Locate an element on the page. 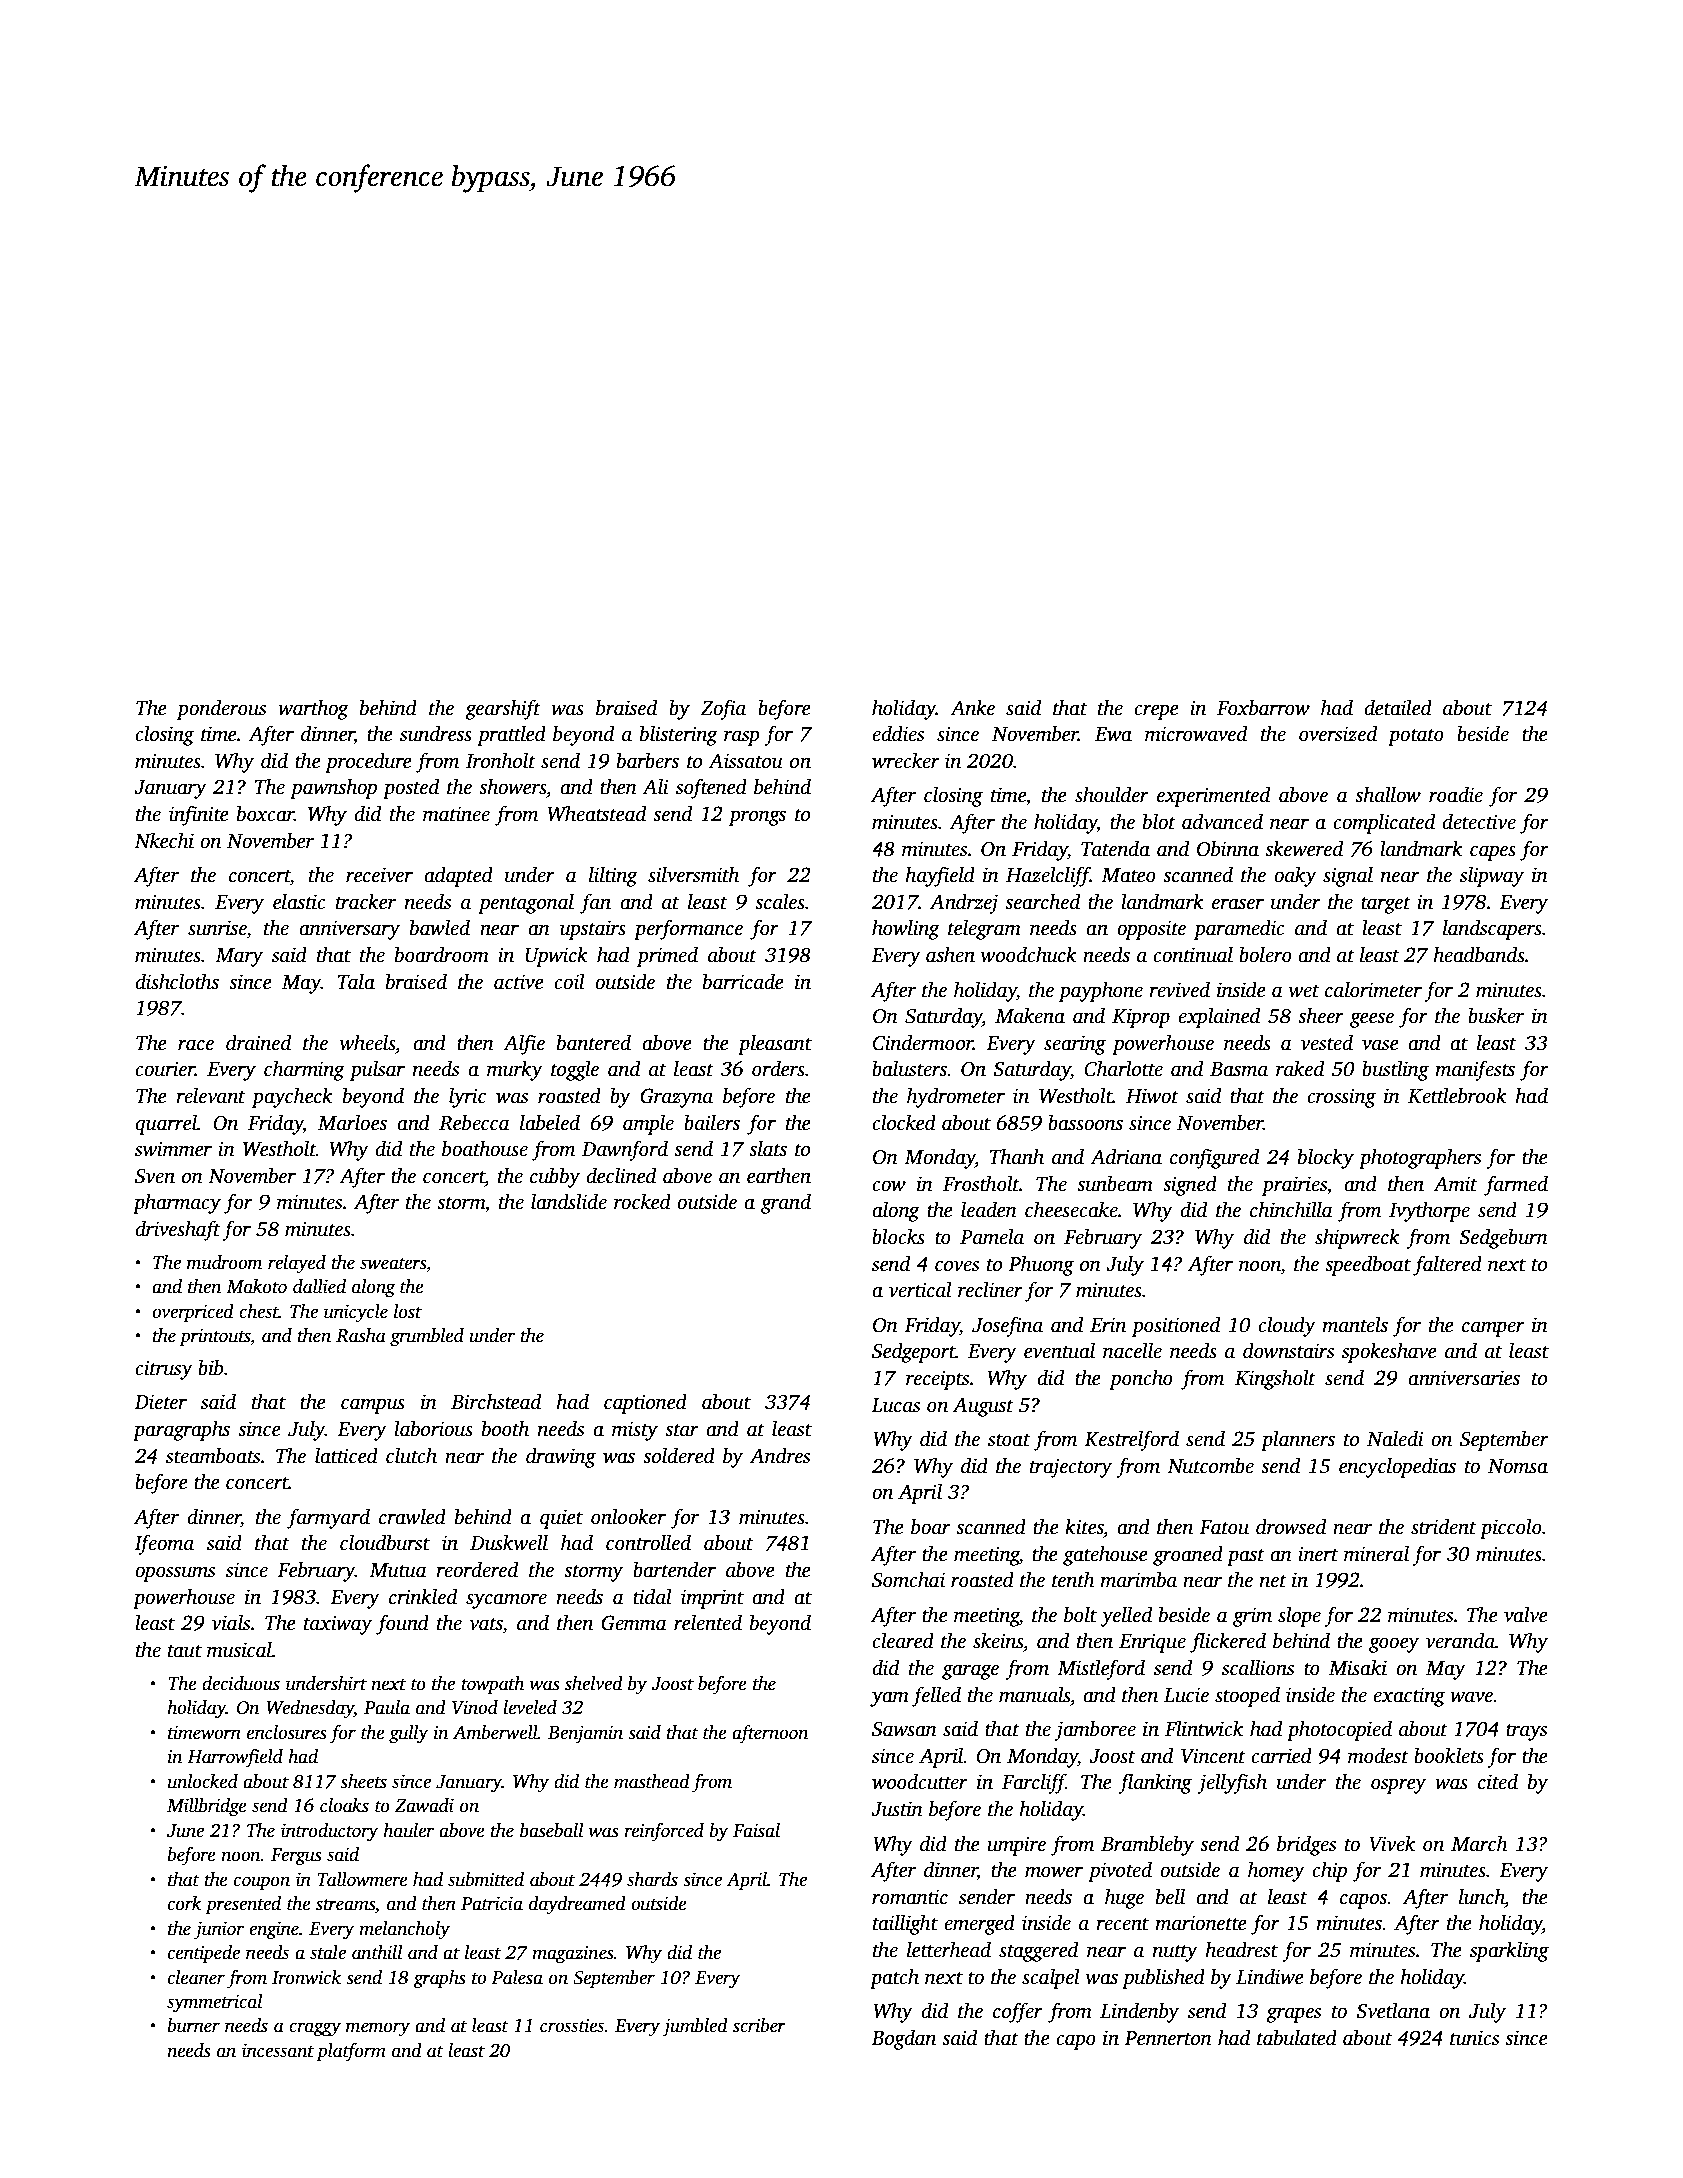  detailed is located at coordinates (1398, 707).
